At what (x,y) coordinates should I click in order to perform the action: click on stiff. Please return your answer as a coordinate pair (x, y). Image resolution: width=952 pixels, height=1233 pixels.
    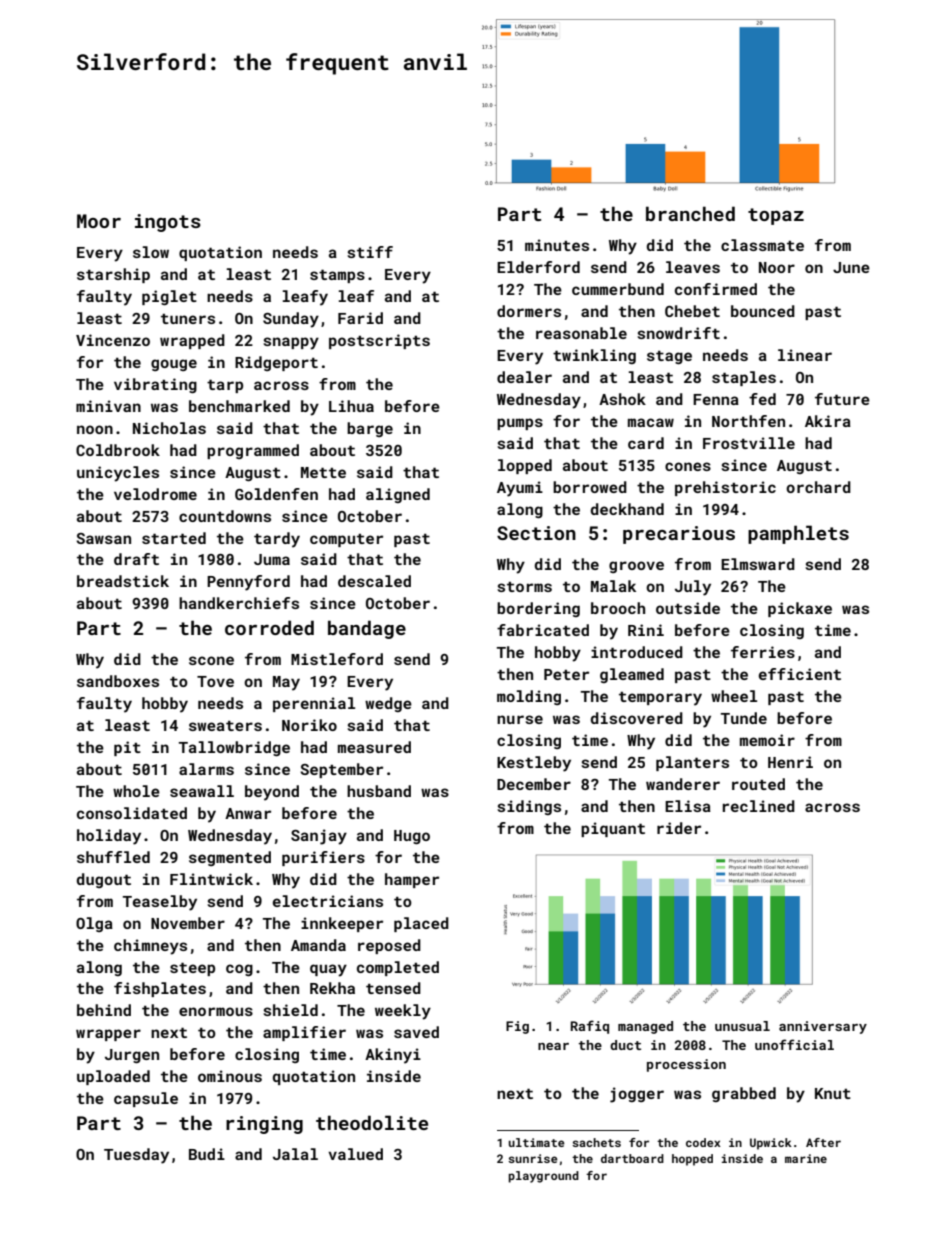
    Looking at the image, I should click on (370, 252).
